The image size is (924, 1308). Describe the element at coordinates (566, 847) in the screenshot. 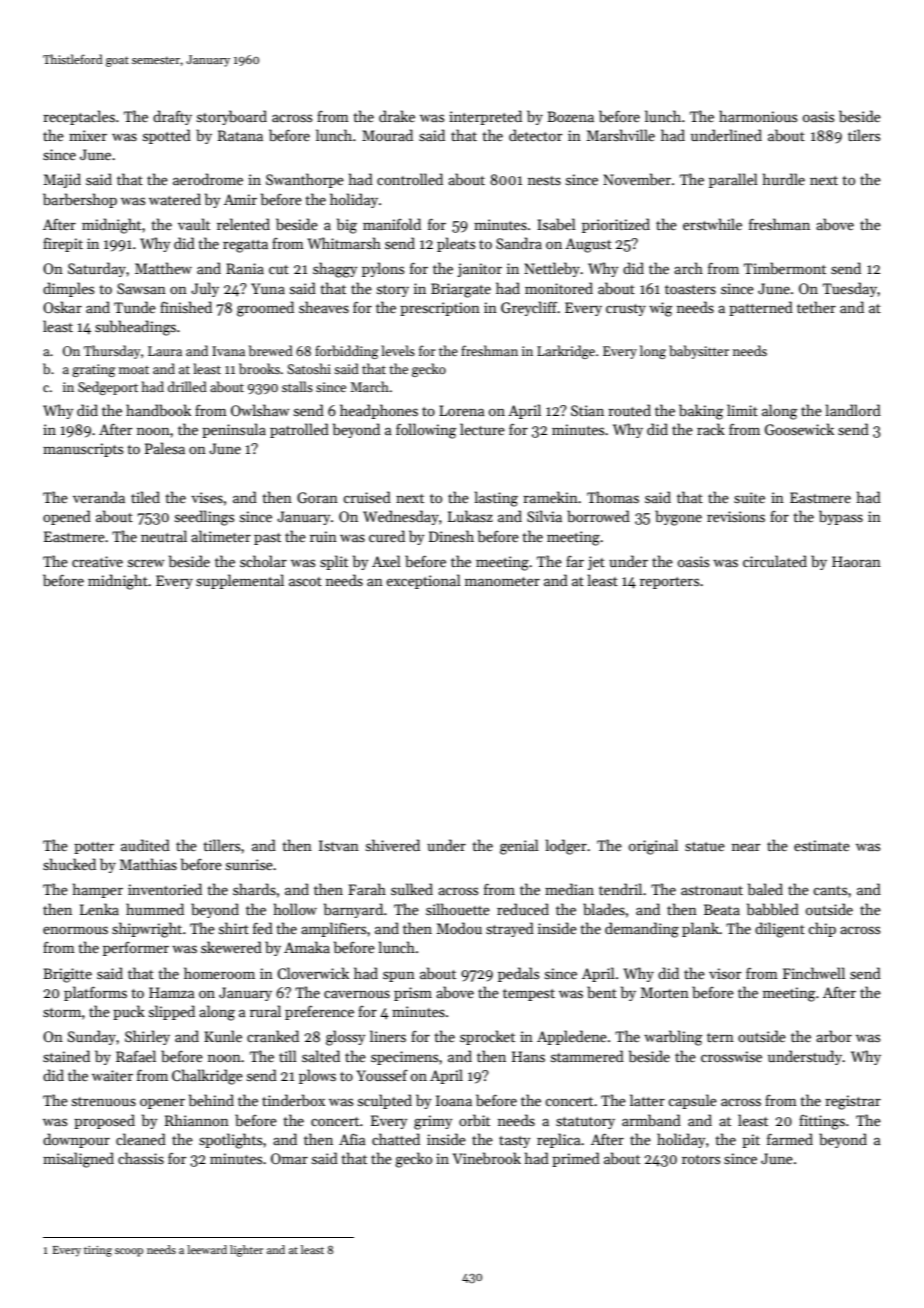

I see `lodger` at that location.
